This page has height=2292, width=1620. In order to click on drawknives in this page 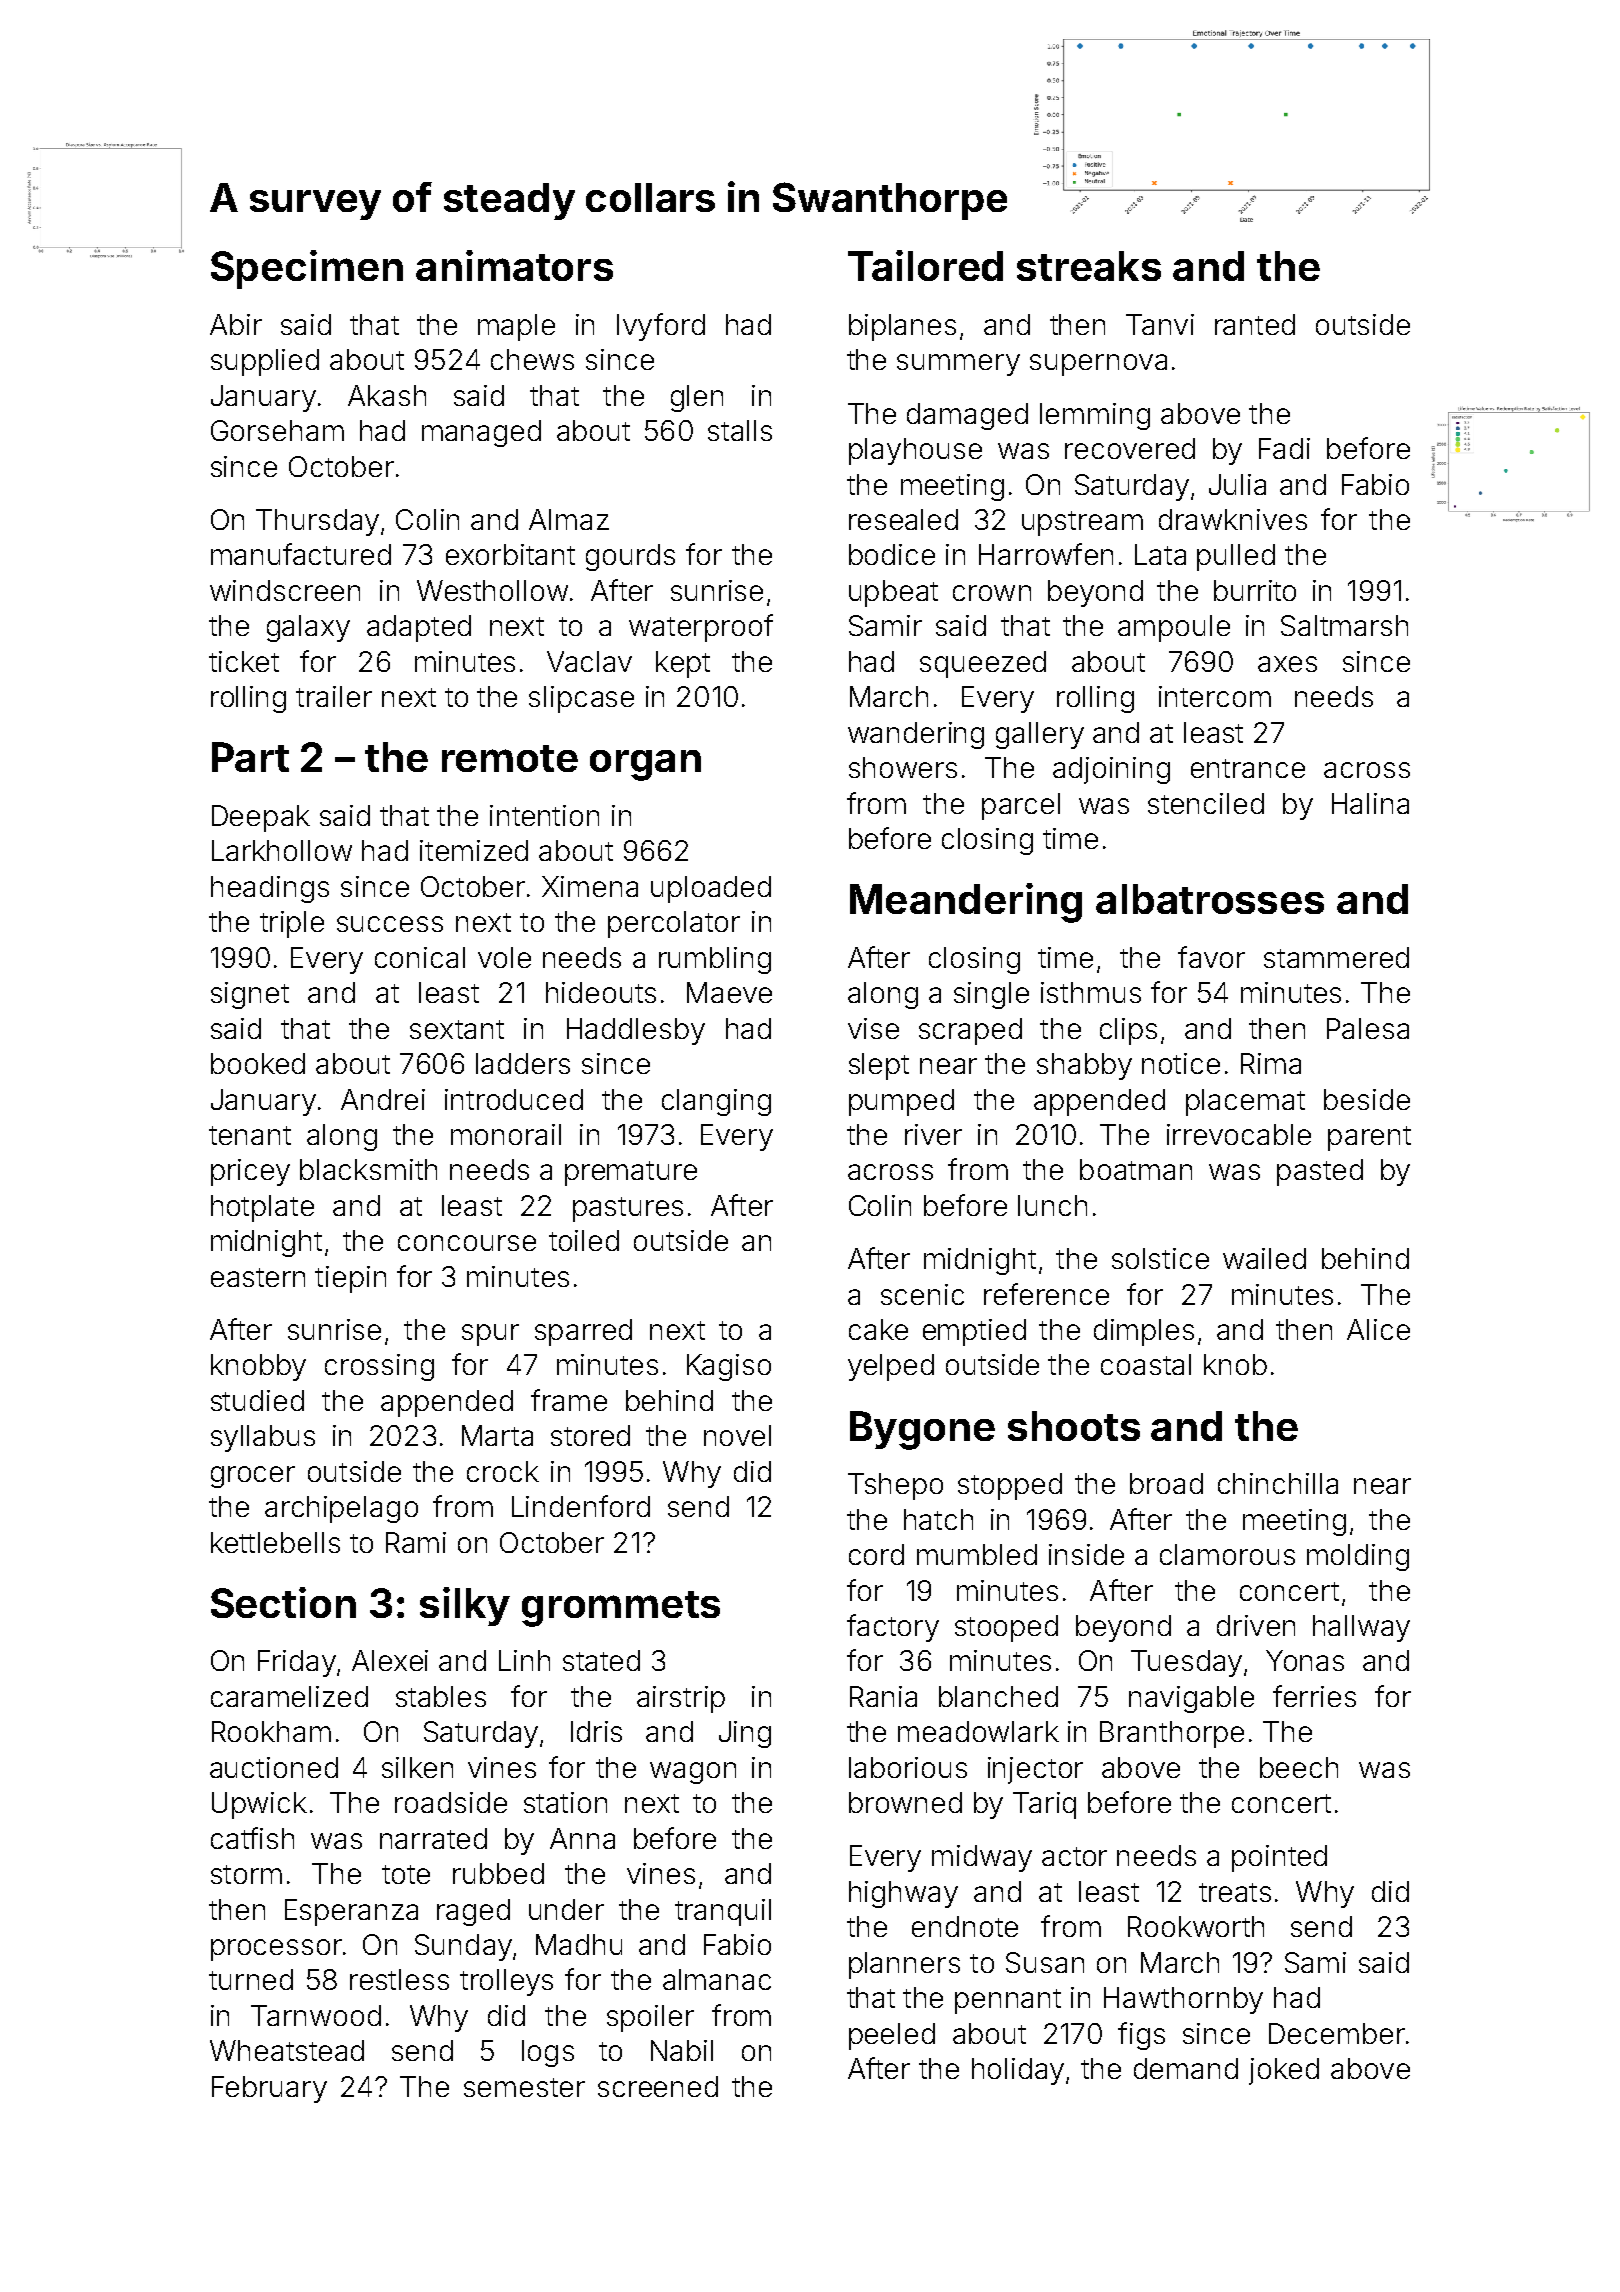, I will do `click(1233, 519)`.
